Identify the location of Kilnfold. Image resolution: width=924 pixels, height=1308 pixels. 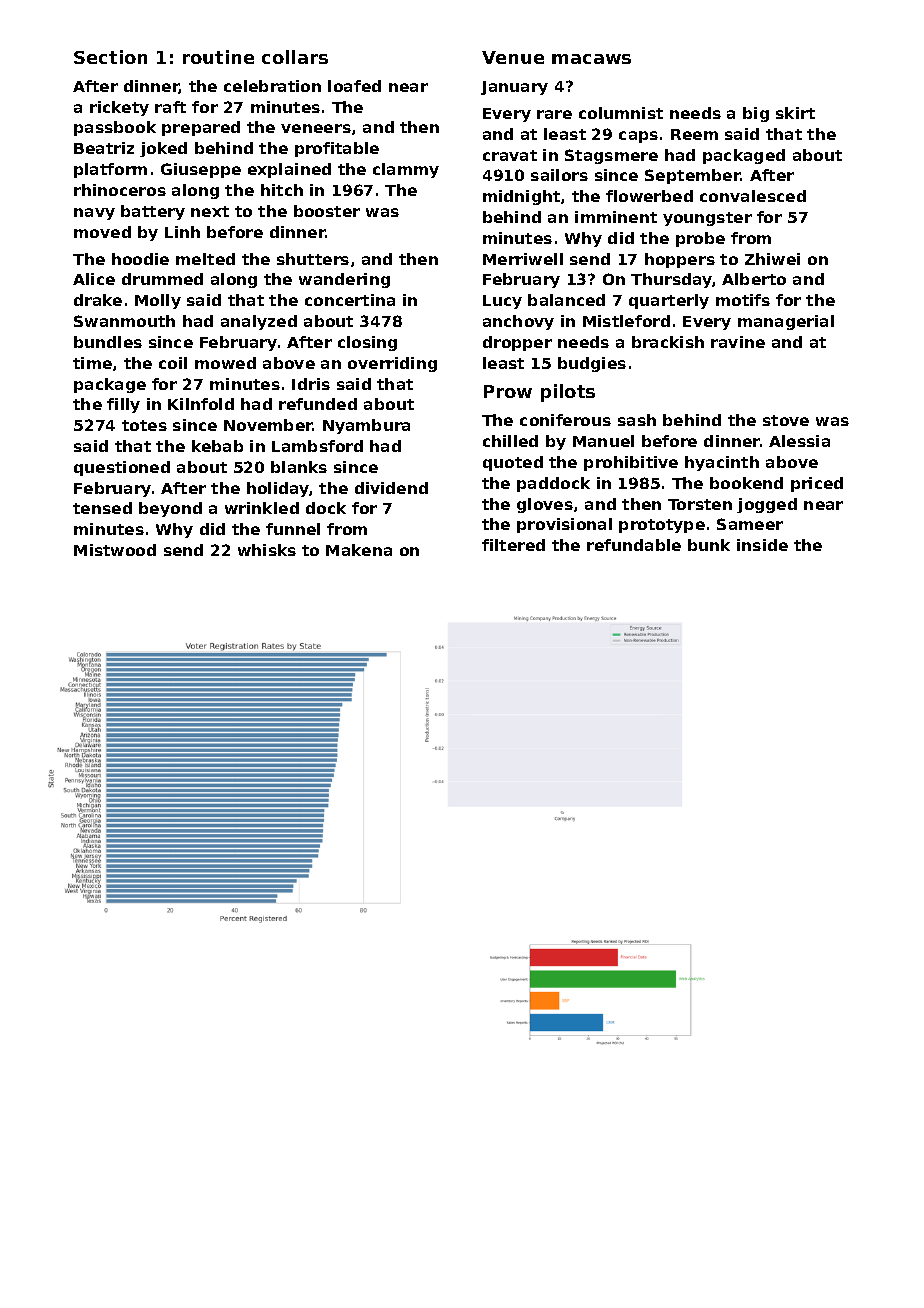
(201, 404).
